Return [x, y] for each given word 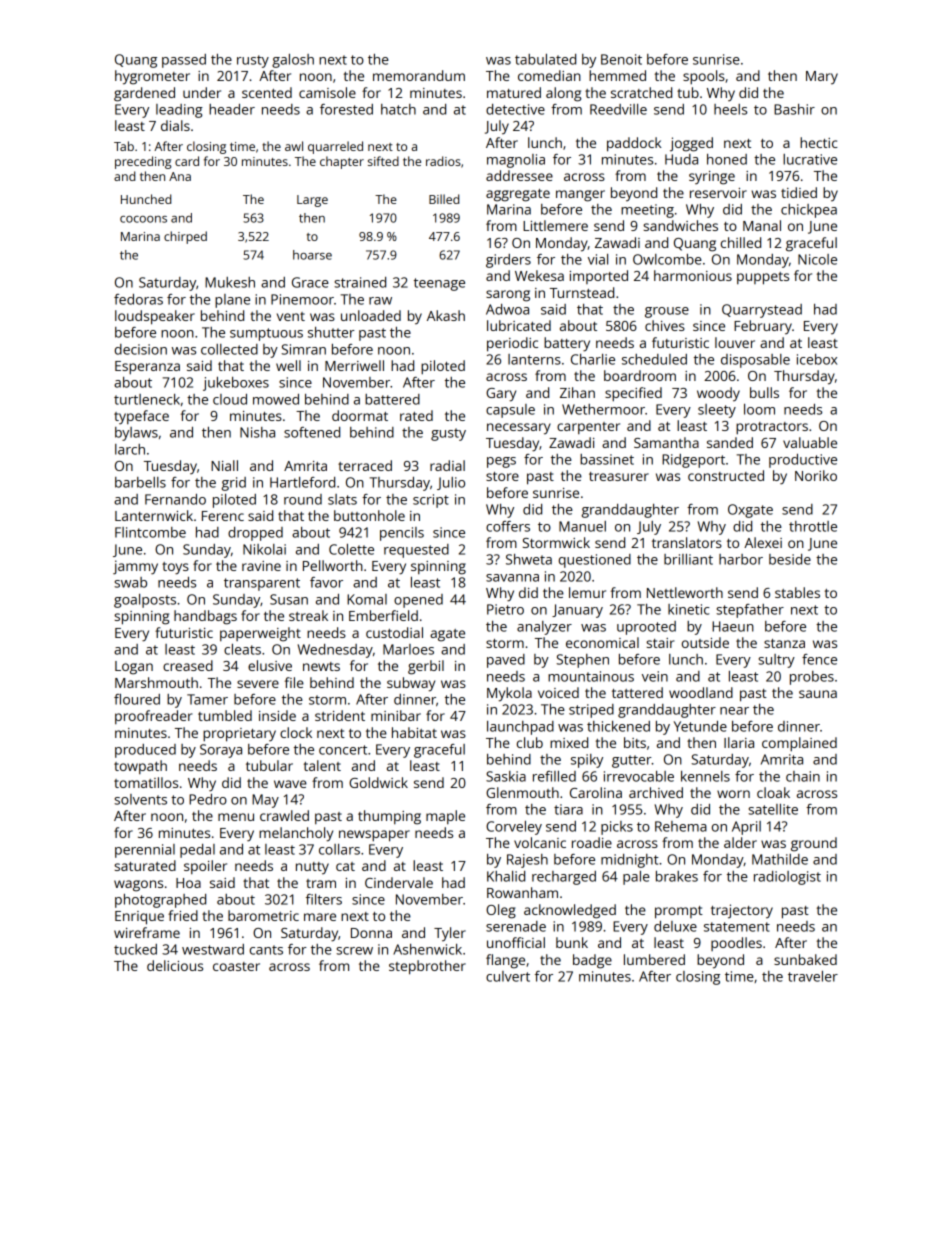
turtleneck [147, 399]
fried [183, 915]
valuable [810, 442]
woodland [701, 692]
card [187, 161]
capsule [510, 411]
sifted [383, 161]
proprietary [239, 735]
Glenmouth [522, 792]
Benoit [621, 59]
